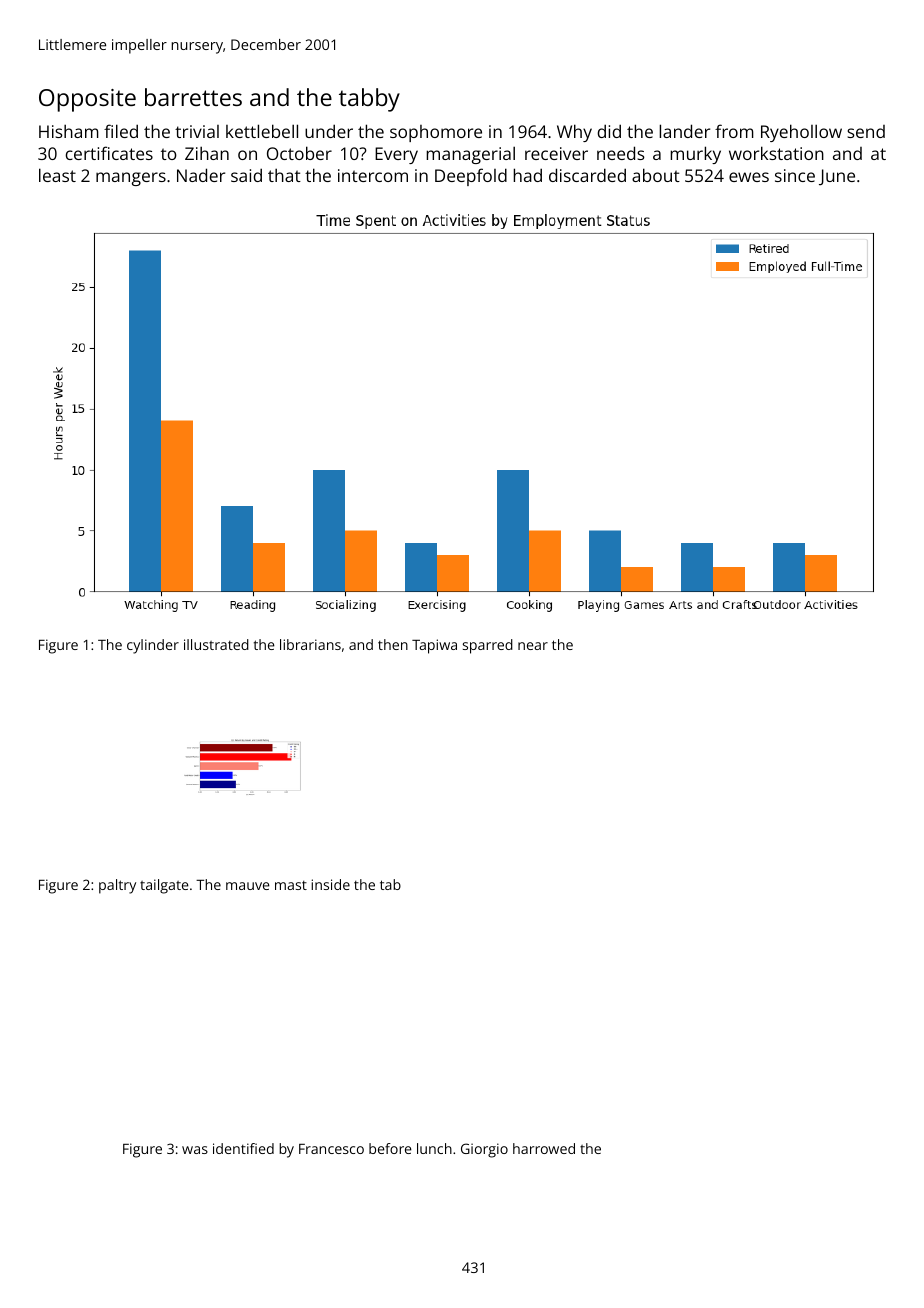 Image resolution: width=924 pixels, height=1308 pixels. I want to click on cylinder, so click(153, 646).
